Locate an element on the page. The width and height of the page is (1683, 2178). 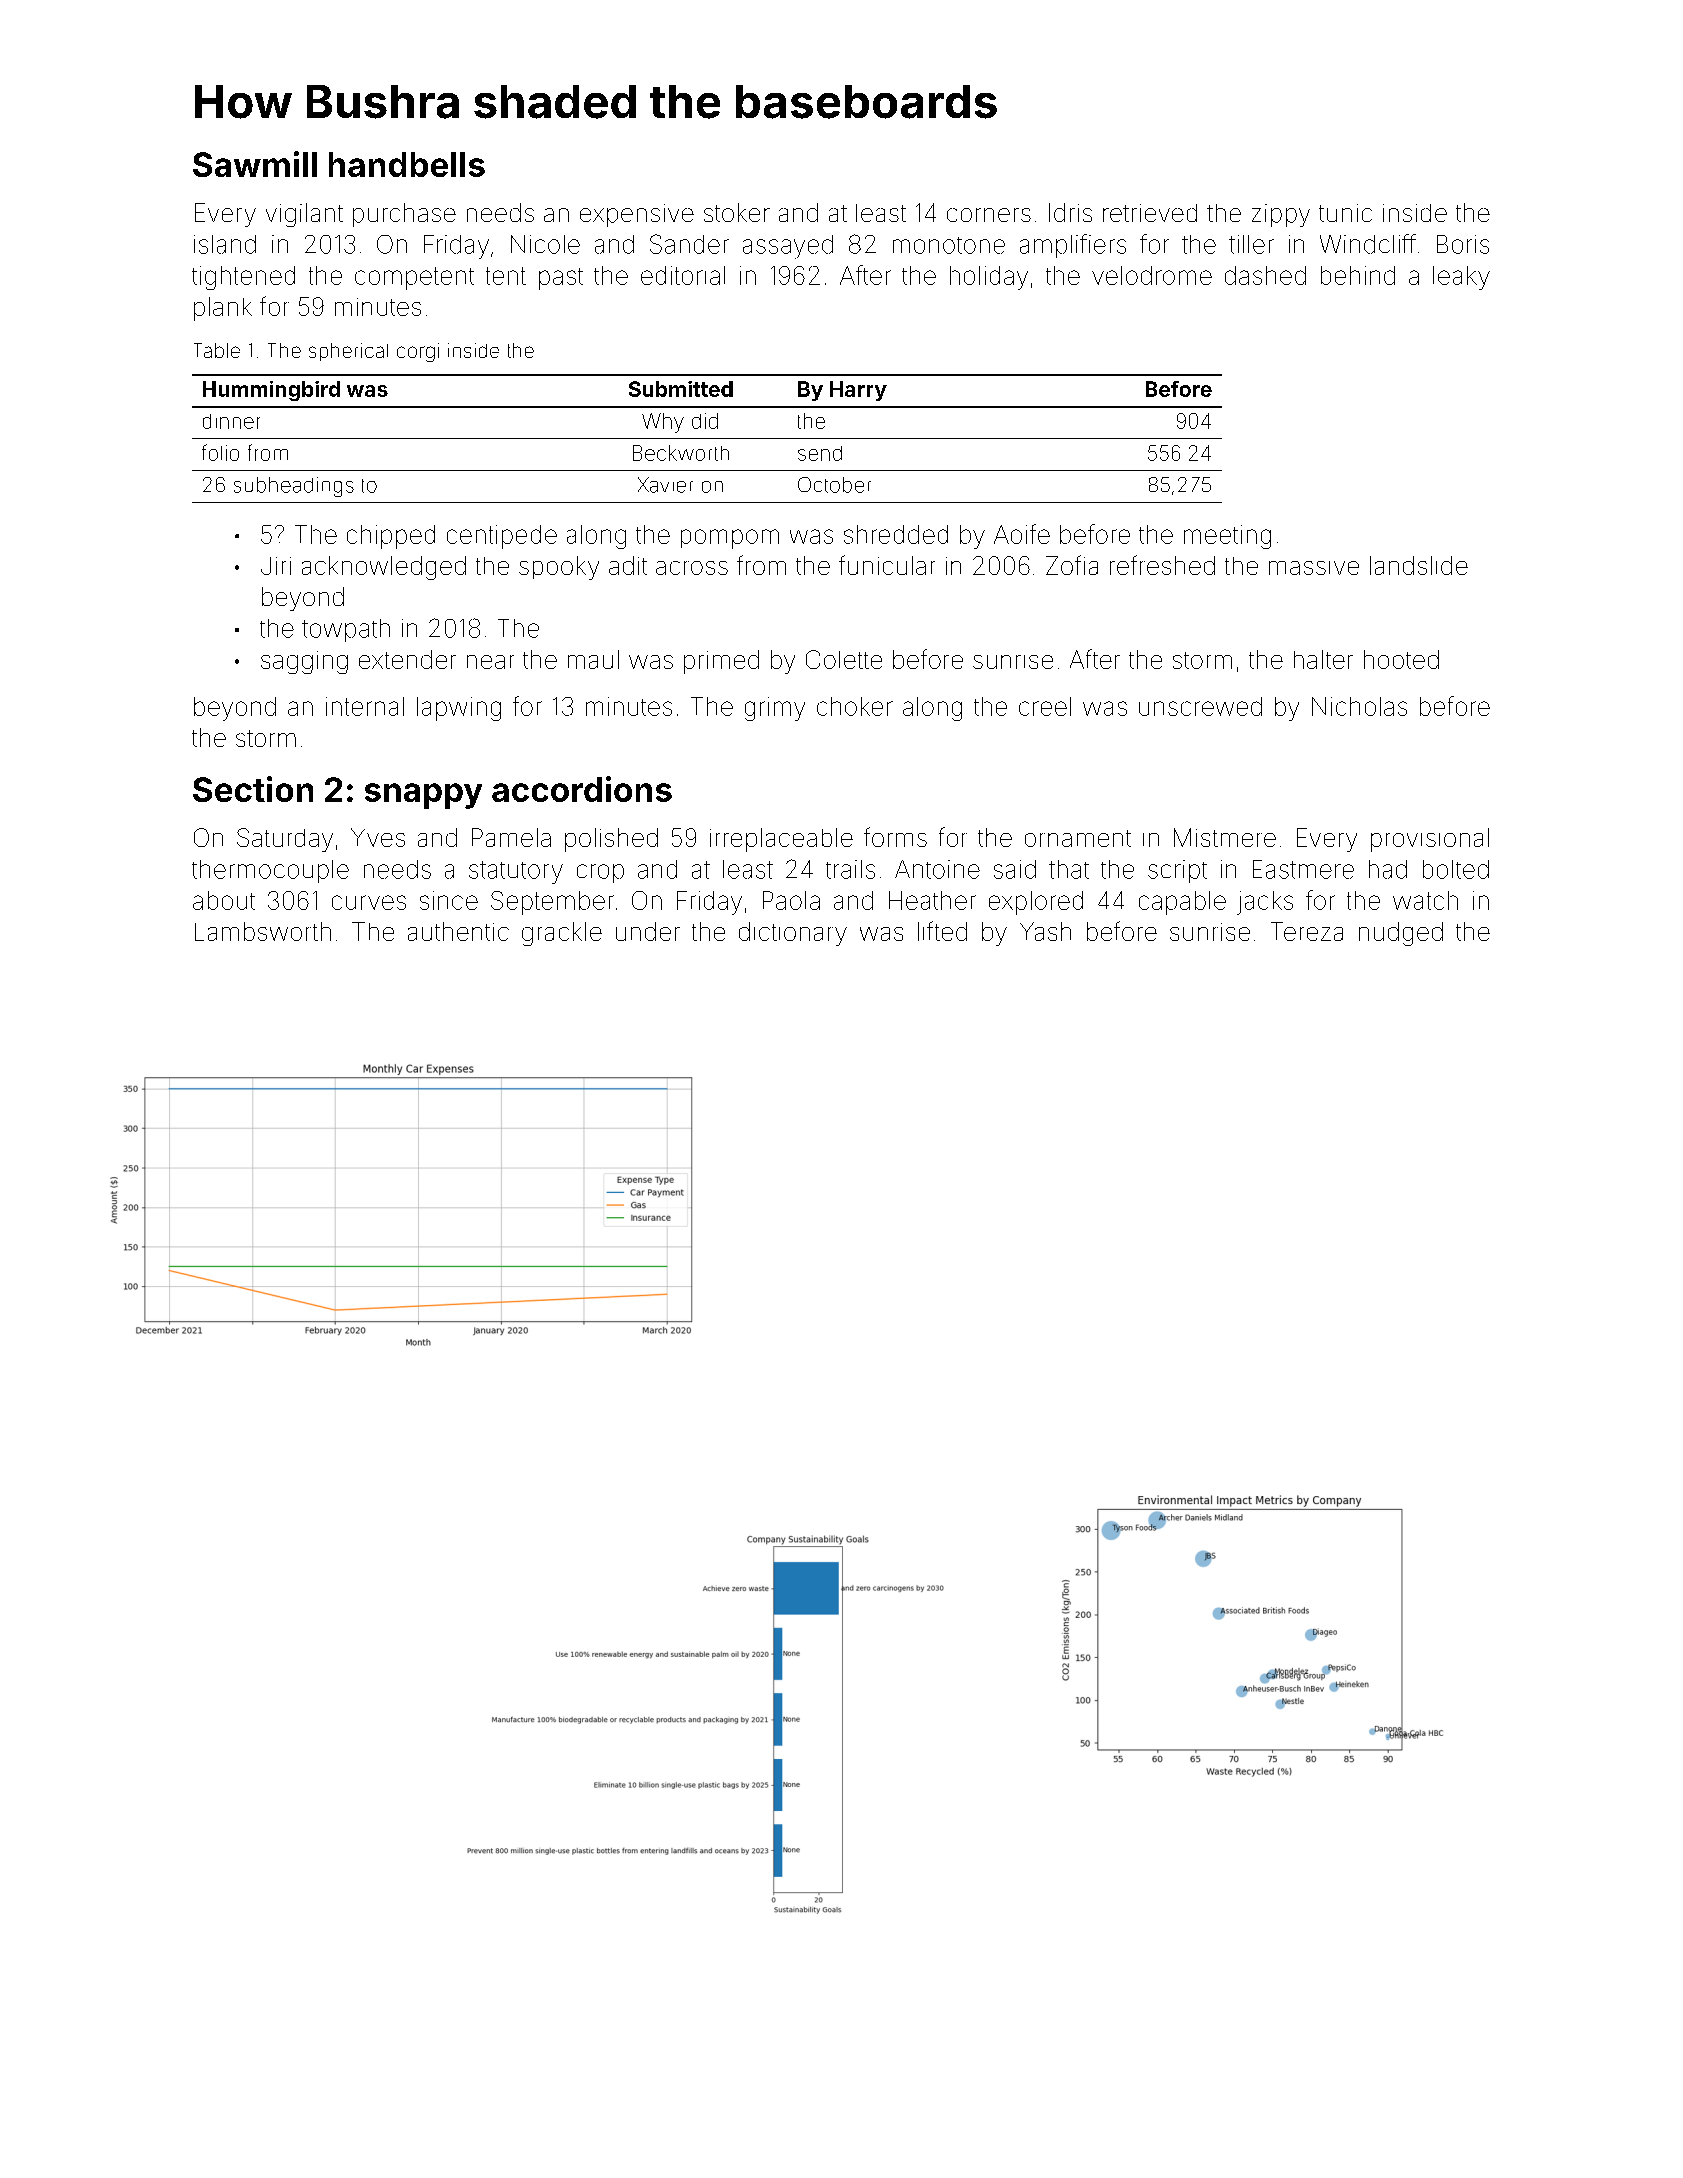
ornament is located at coordinates (1078, 838).
